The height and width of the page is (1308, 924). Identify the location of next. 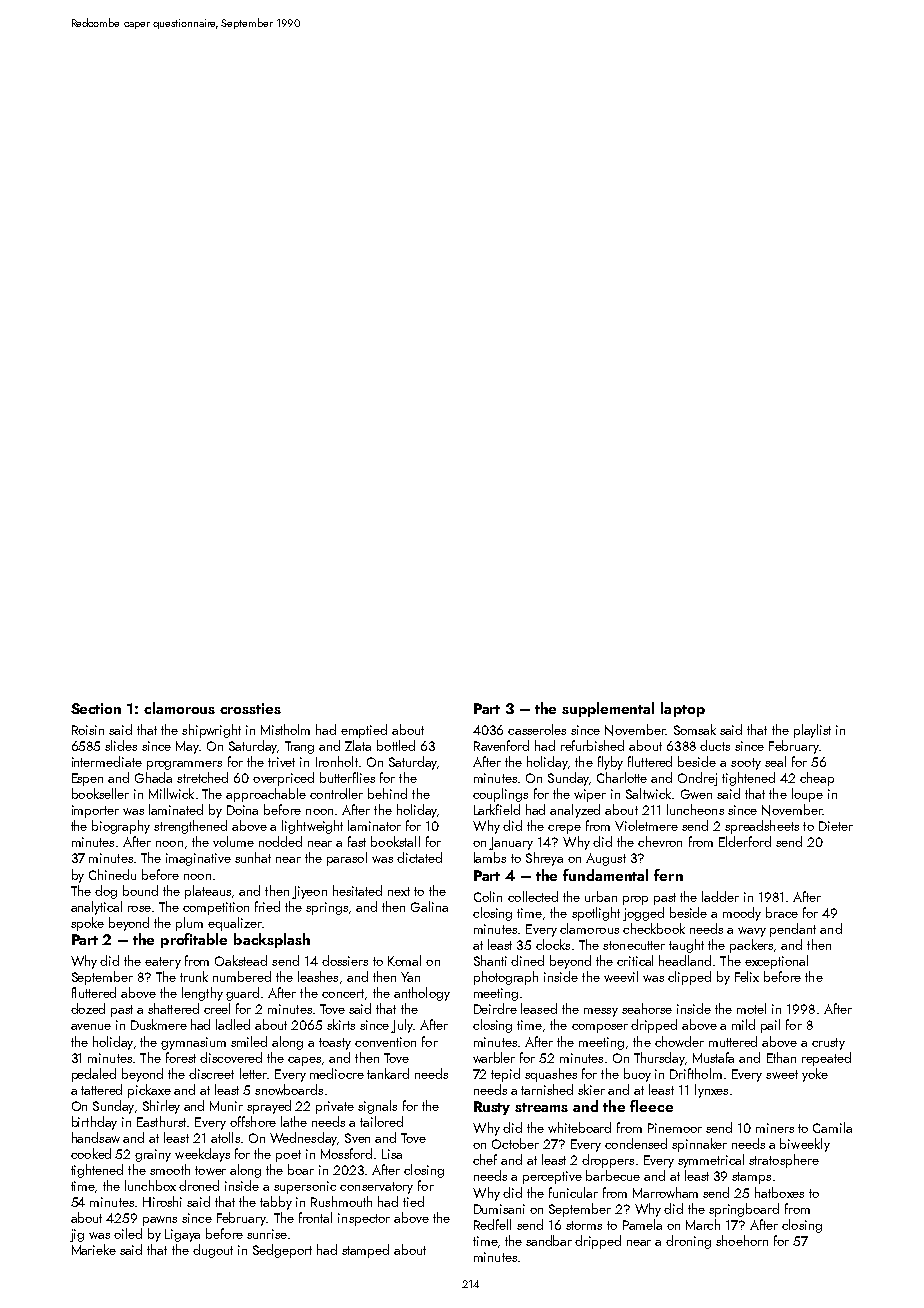
(399, 891).
